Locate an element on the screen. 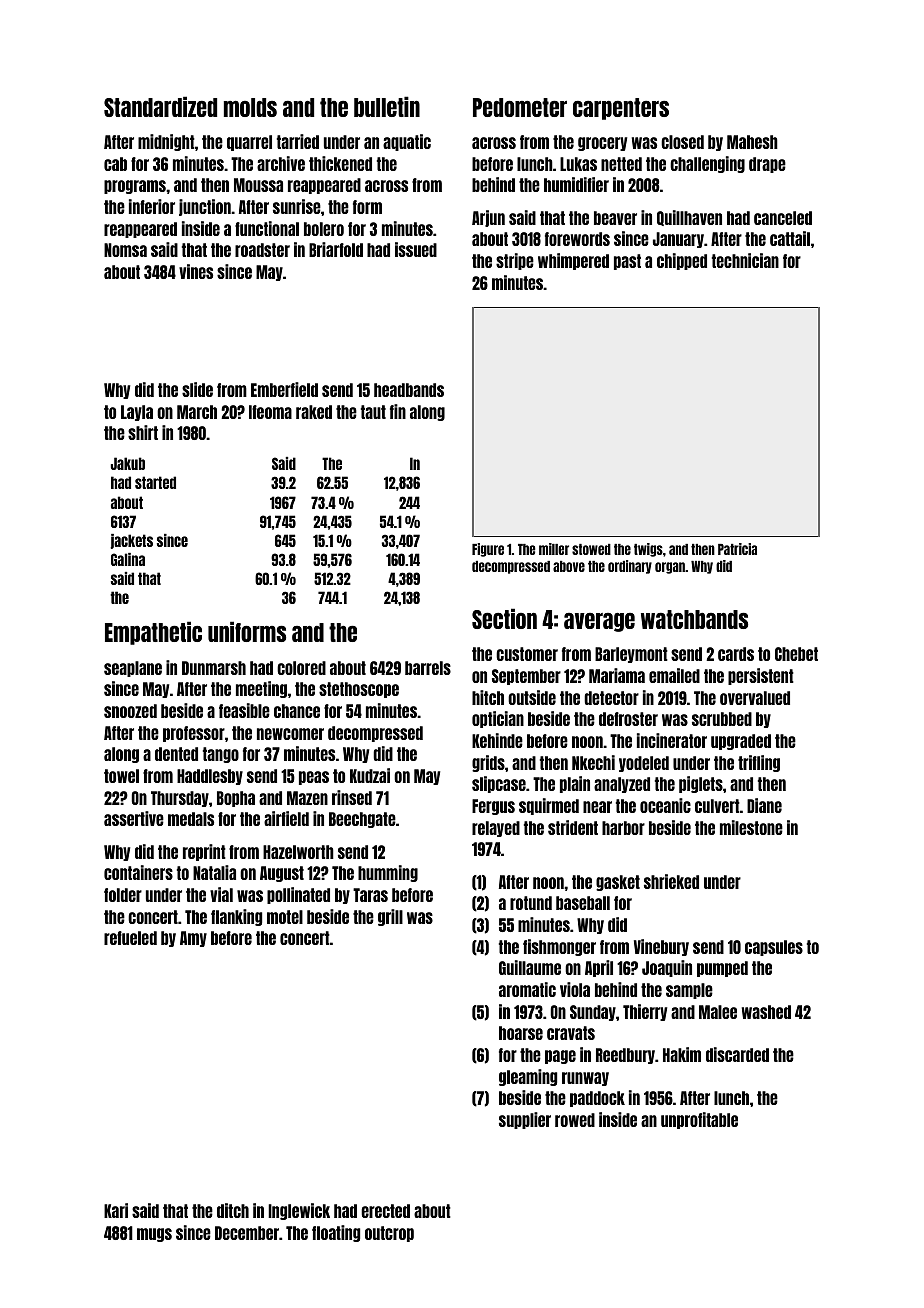  Mahesh is located at coordinates (752, 142).
